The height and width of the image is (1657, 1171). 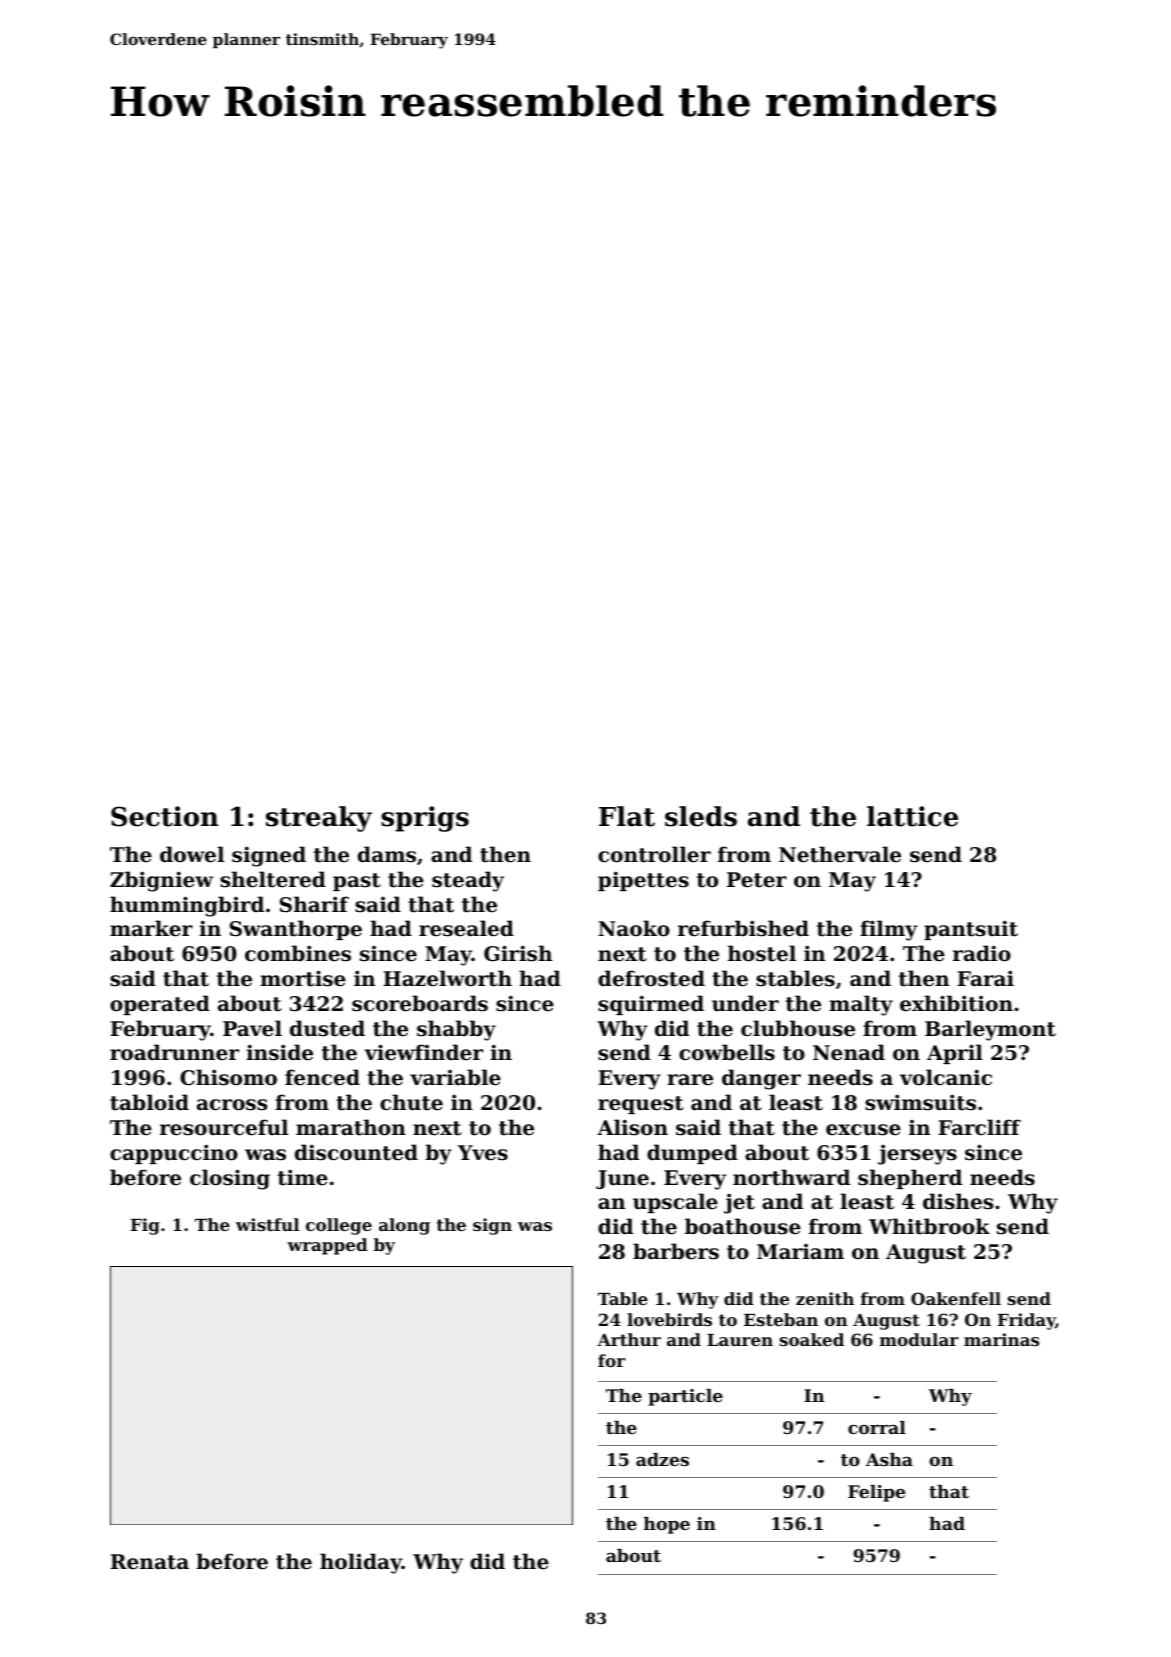 What do you see at coordinates (145, 1226) in the image?
I see `Fig` at bounding box center [145, 1226].
